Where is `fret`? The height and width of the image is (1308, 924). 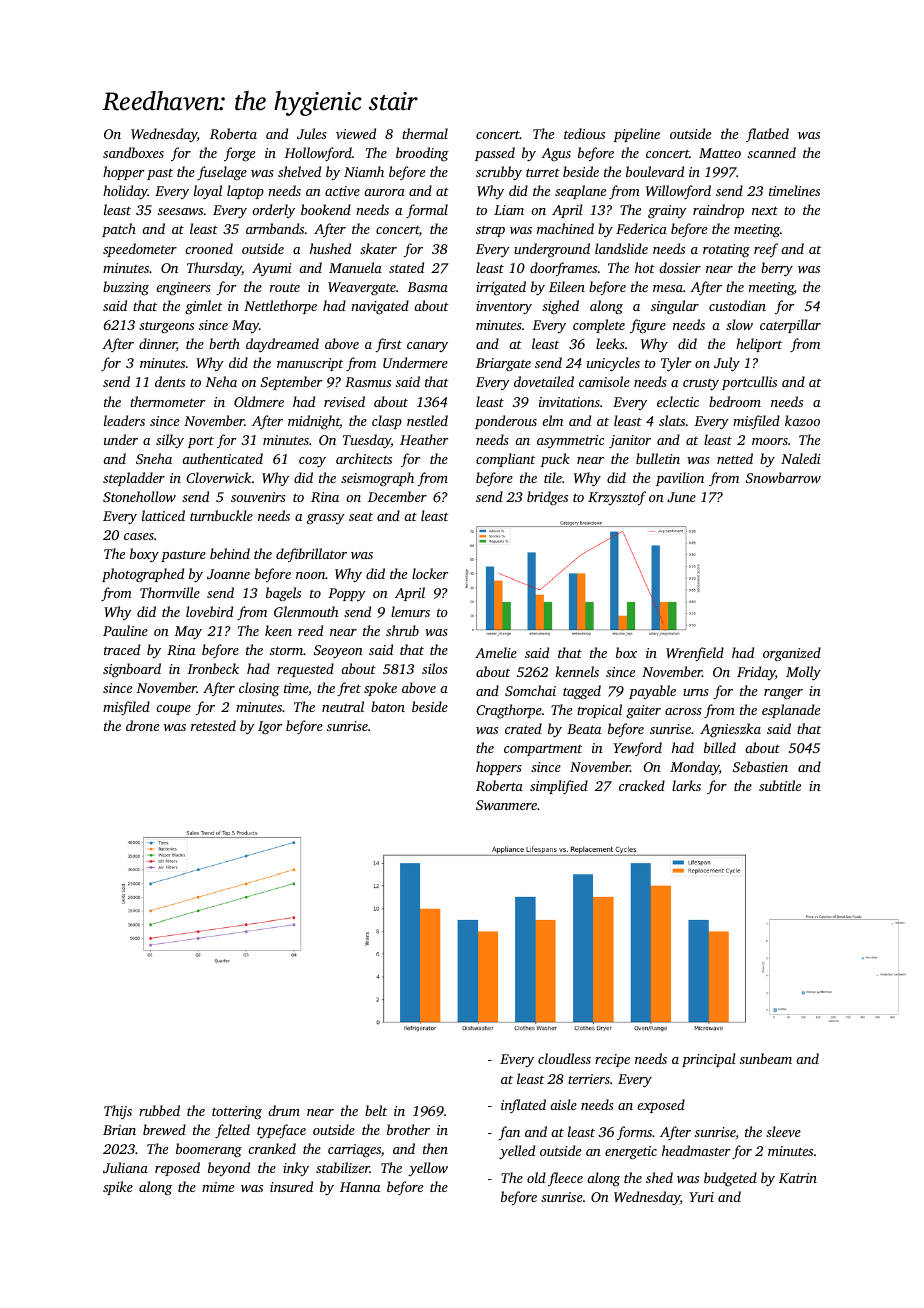
fret is located at coordinates (349, 689).
